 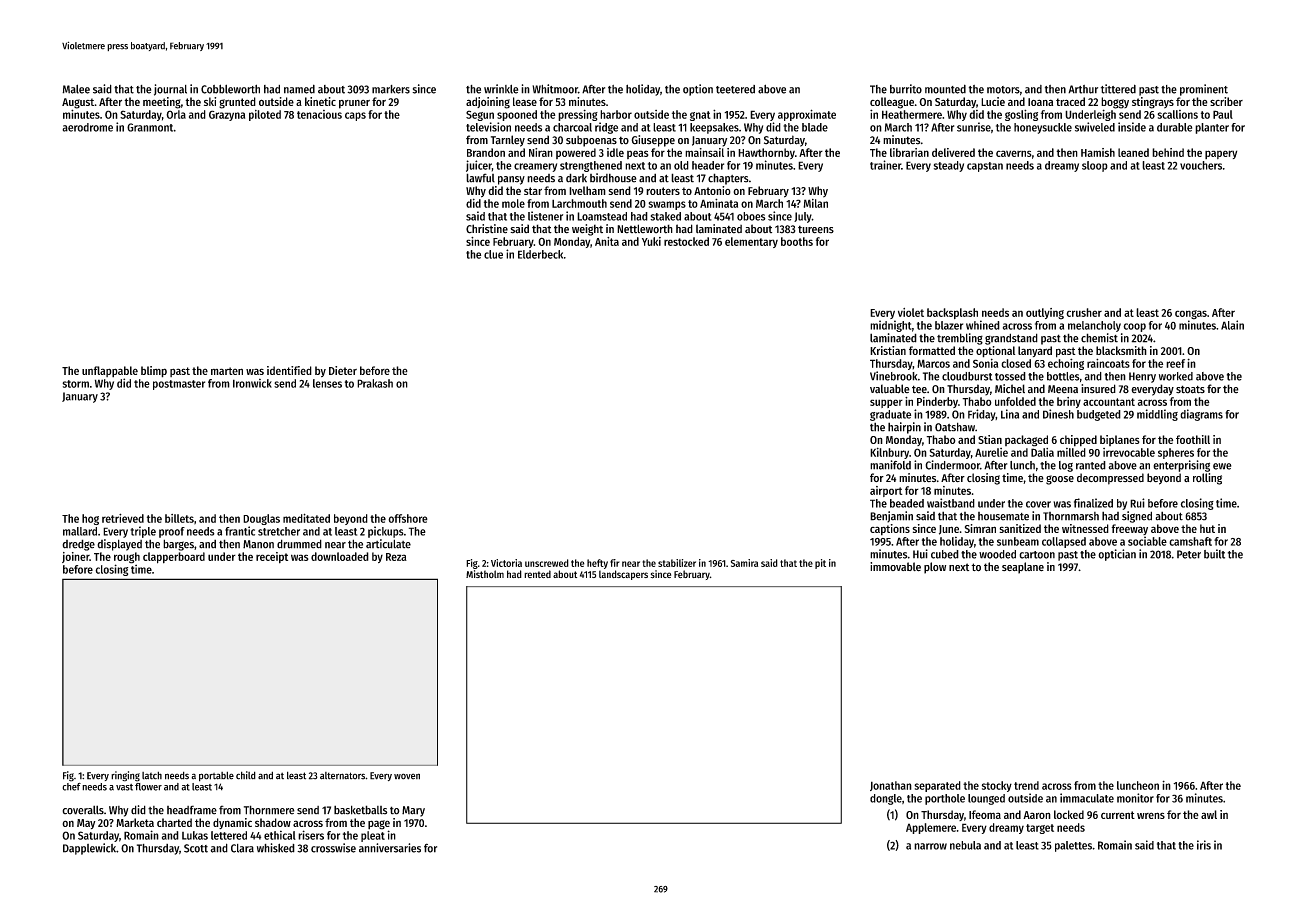 What do you see at coordinates (638, 154) in the screenshot?
I see `peas` at bounding box center [638, 154].
